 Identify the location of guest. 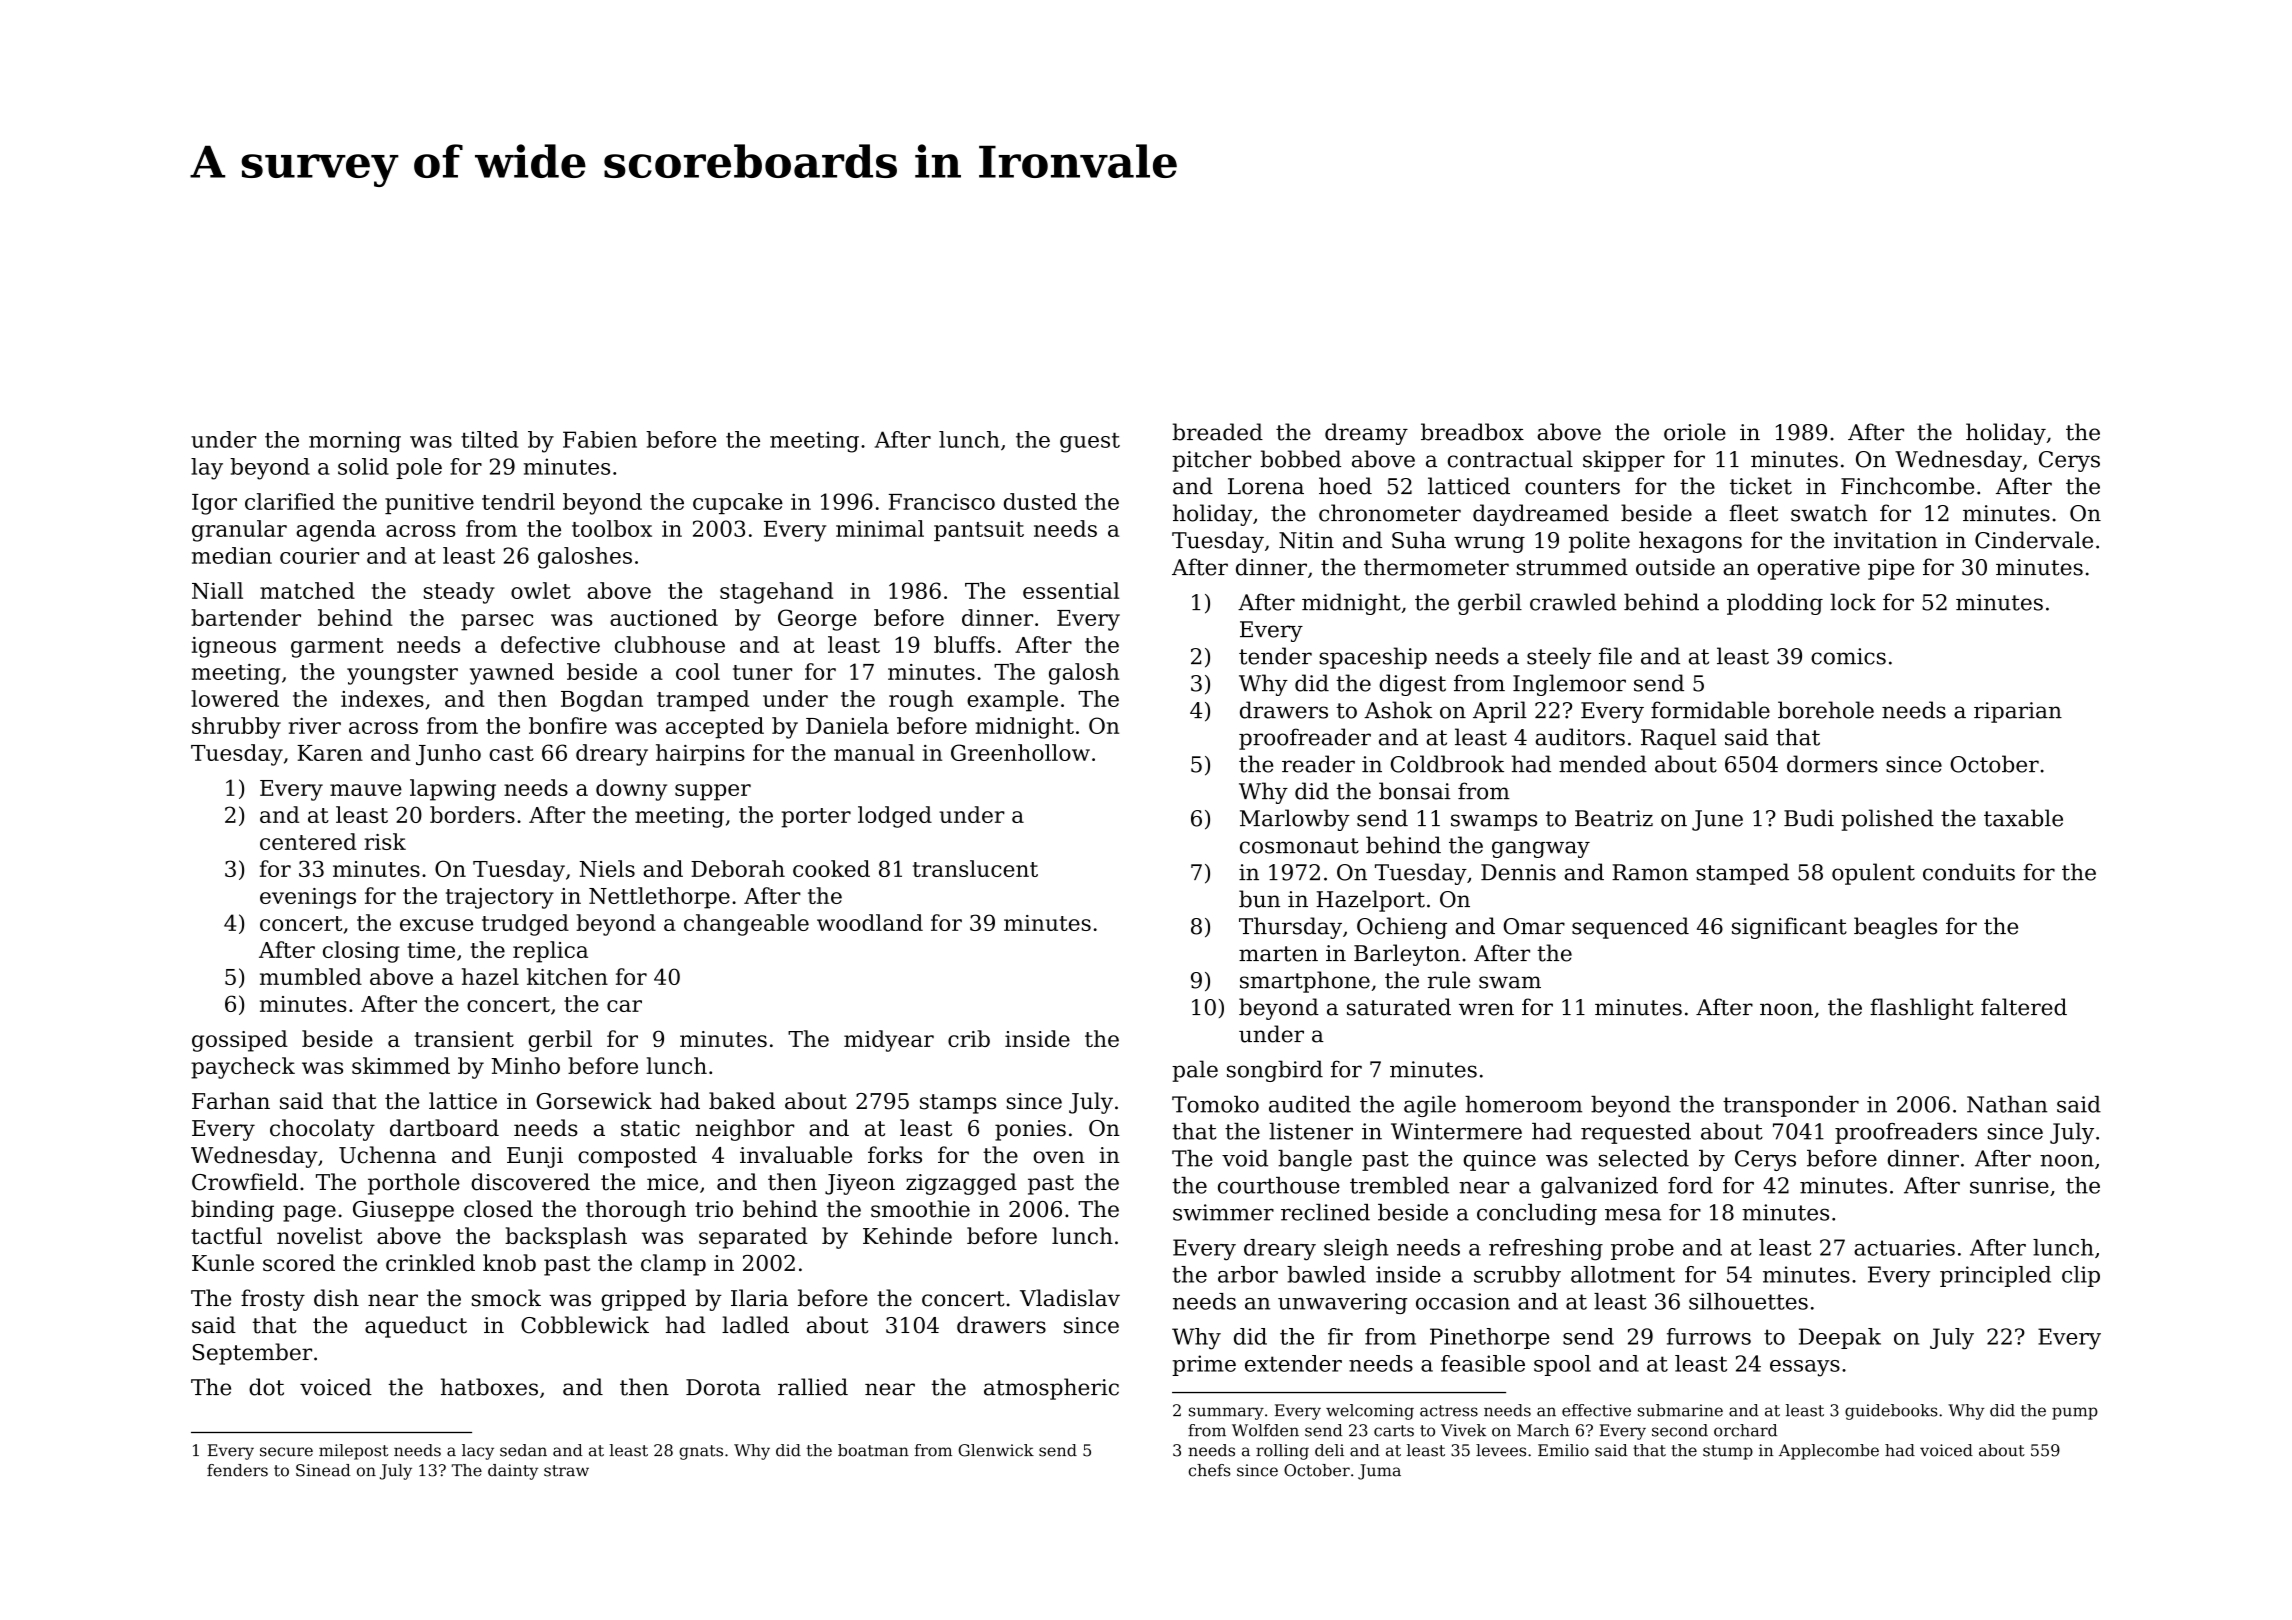
(1090, 443).
